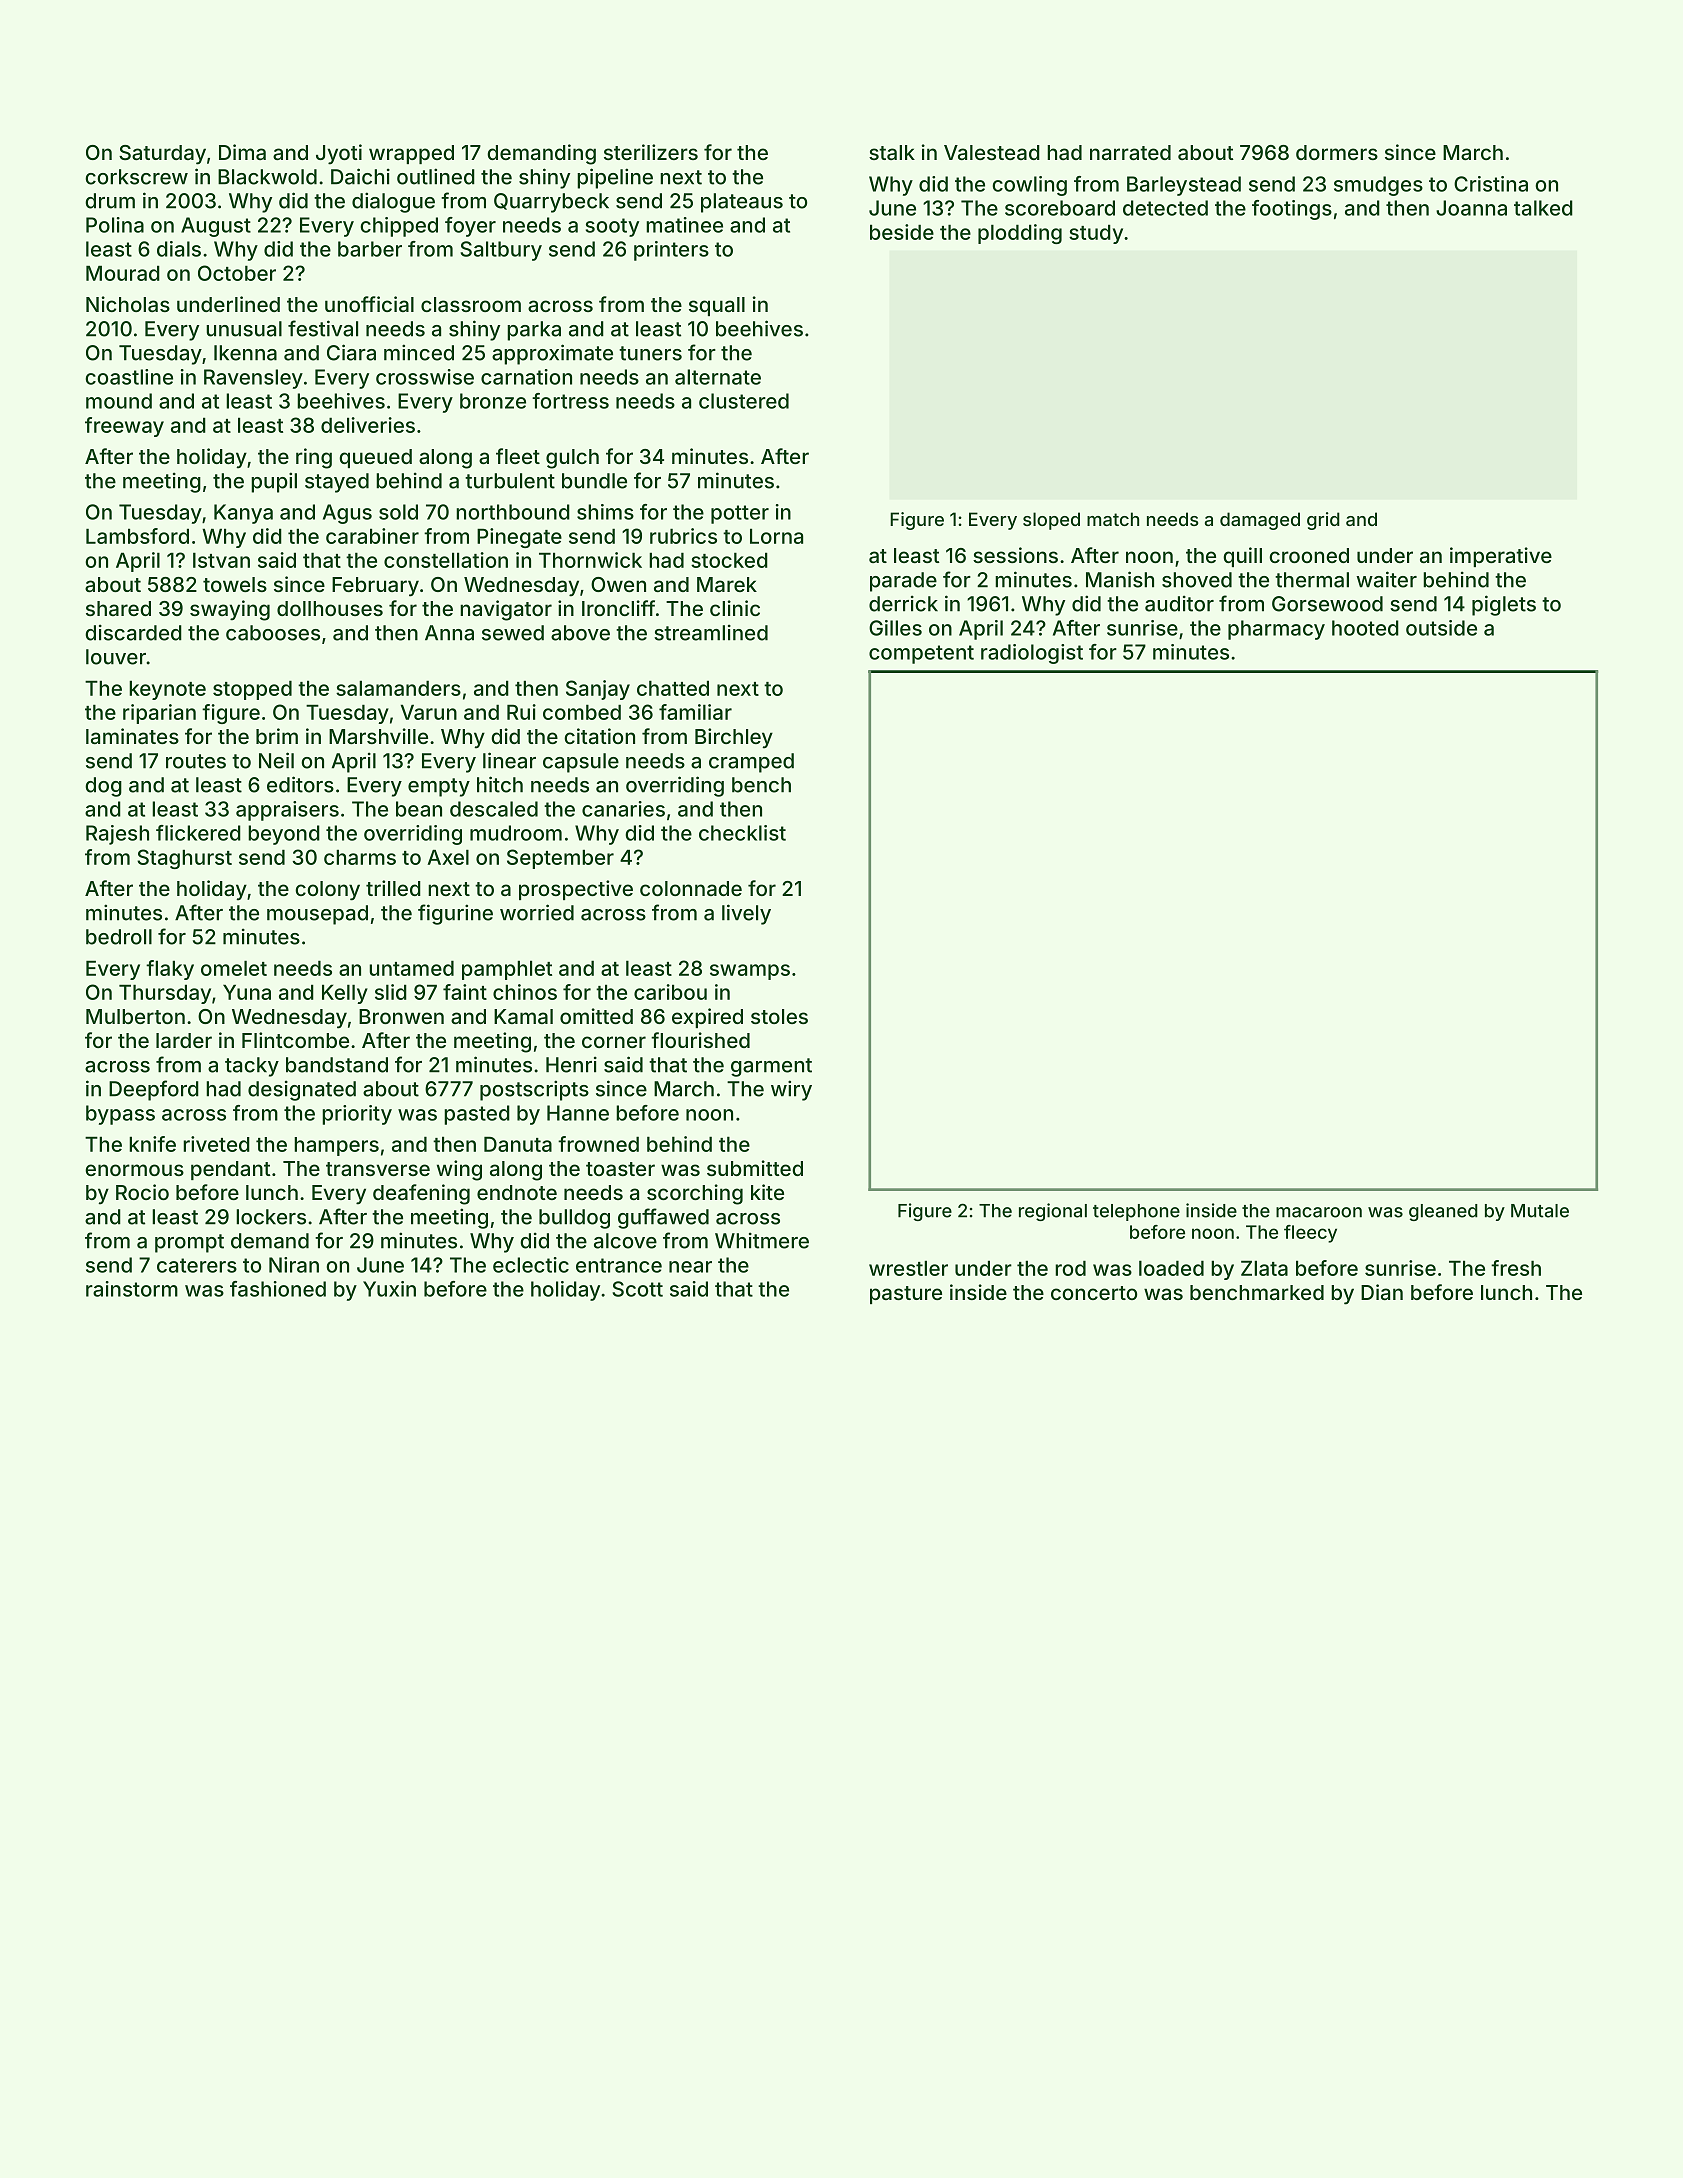  I want to click on study, so click(1096, 234).
